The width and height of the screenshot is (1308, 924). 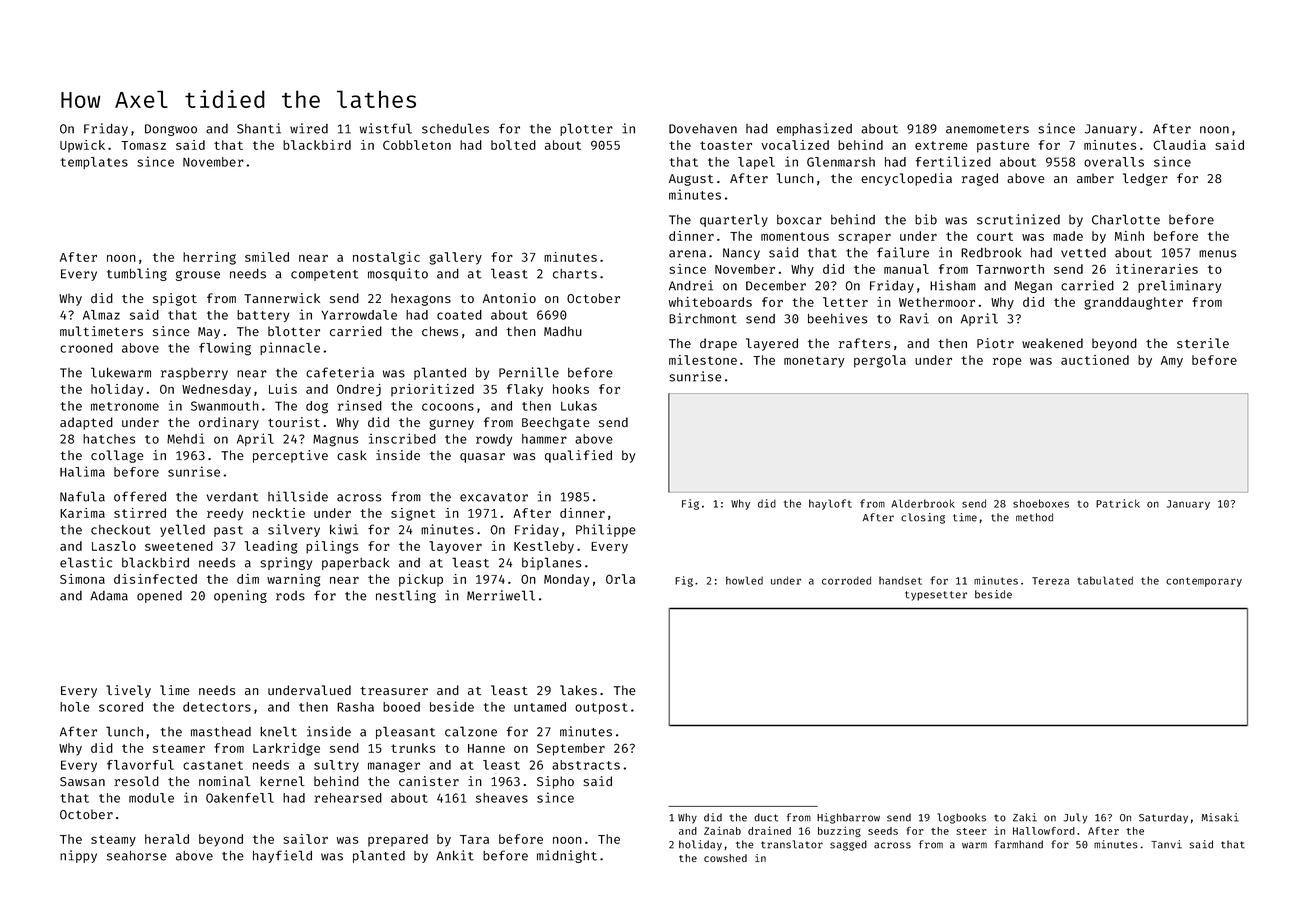 I want to click on Saturday, so click(x=1163, y=818).
